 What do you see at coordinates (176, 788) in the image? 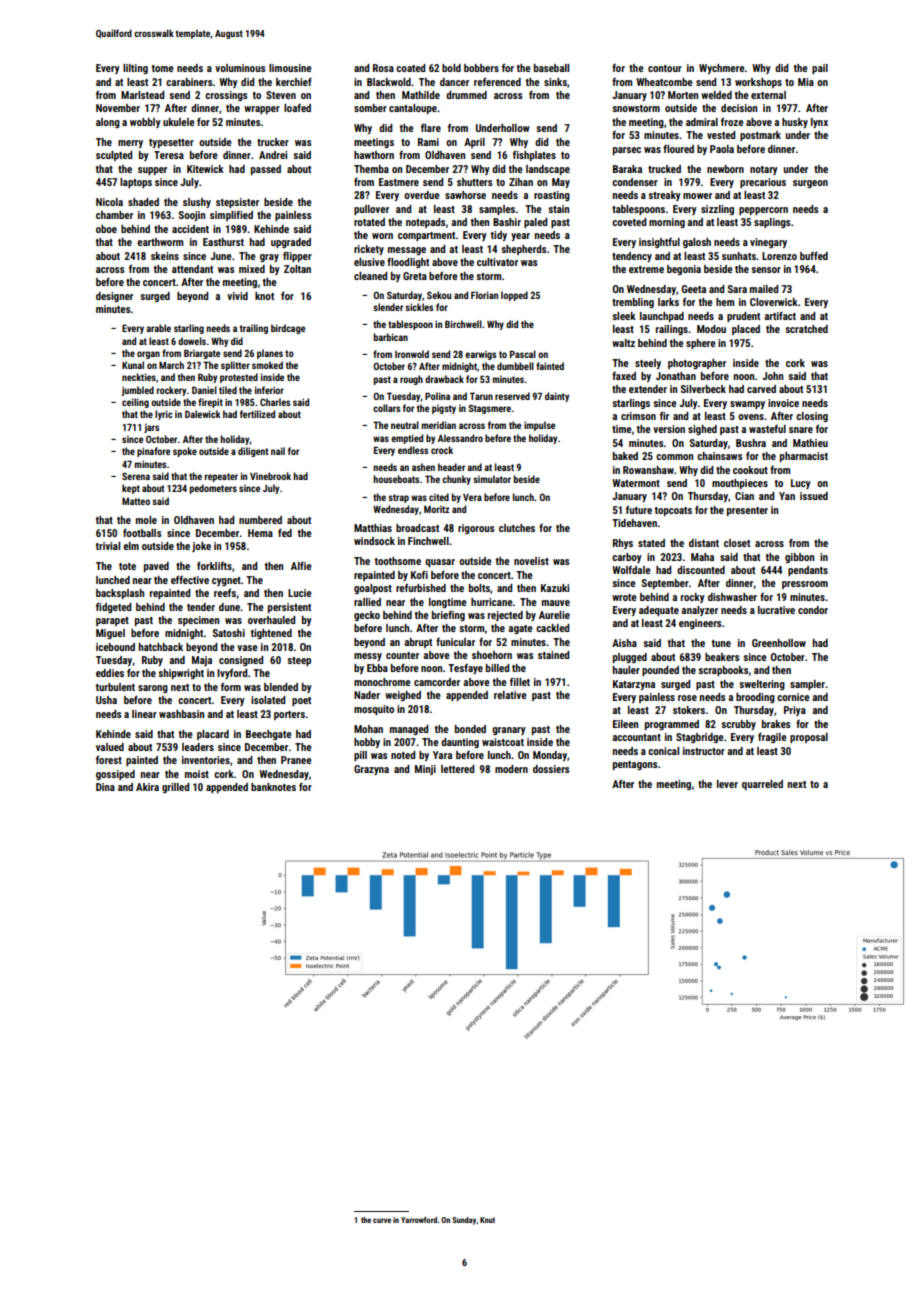
I see `grilled` at bounding box center [176, 788].
